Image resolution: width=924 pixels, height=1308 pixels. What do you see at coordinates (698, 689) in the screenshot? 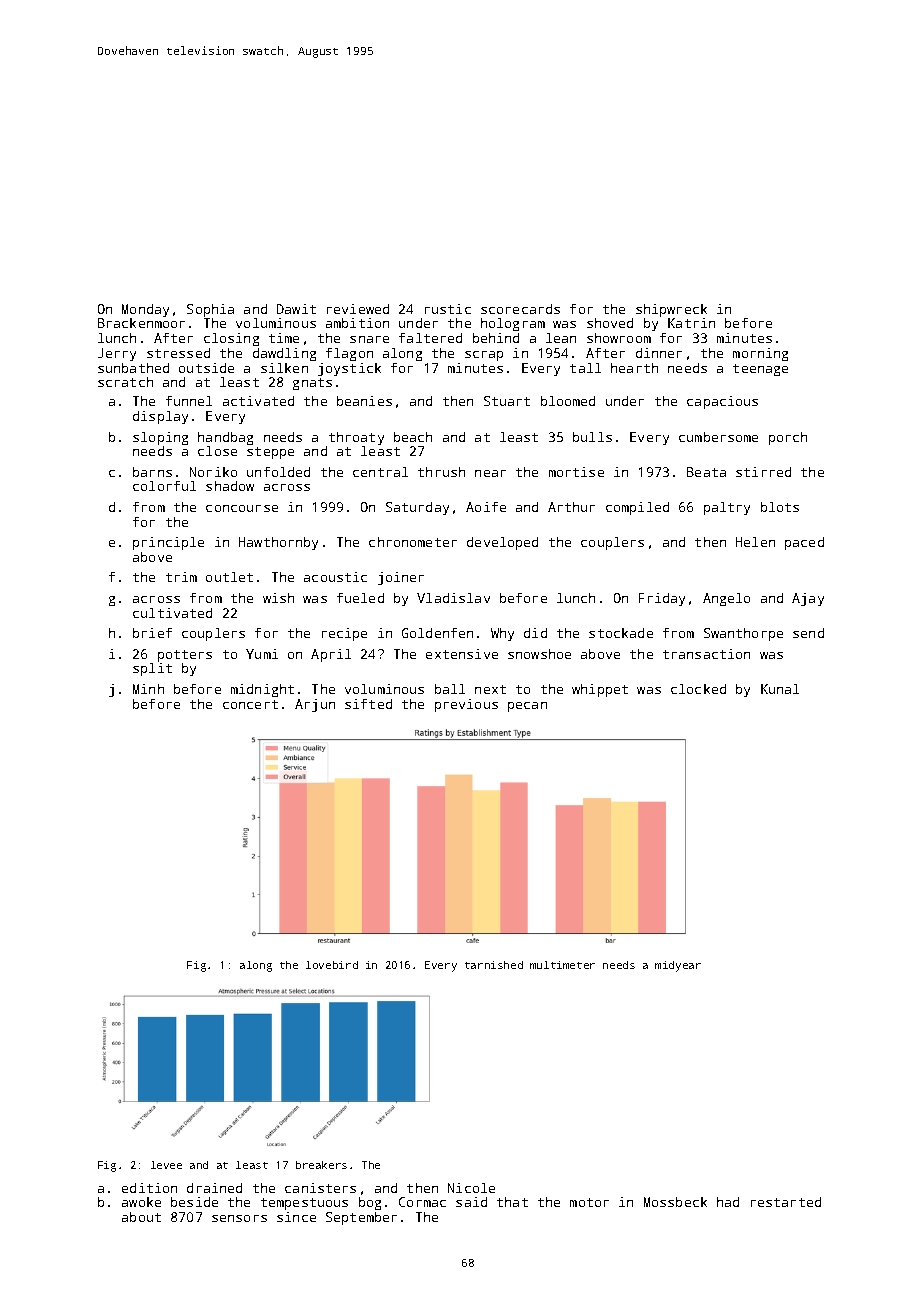
I see `clocked` at bounding box center [698, 689].
